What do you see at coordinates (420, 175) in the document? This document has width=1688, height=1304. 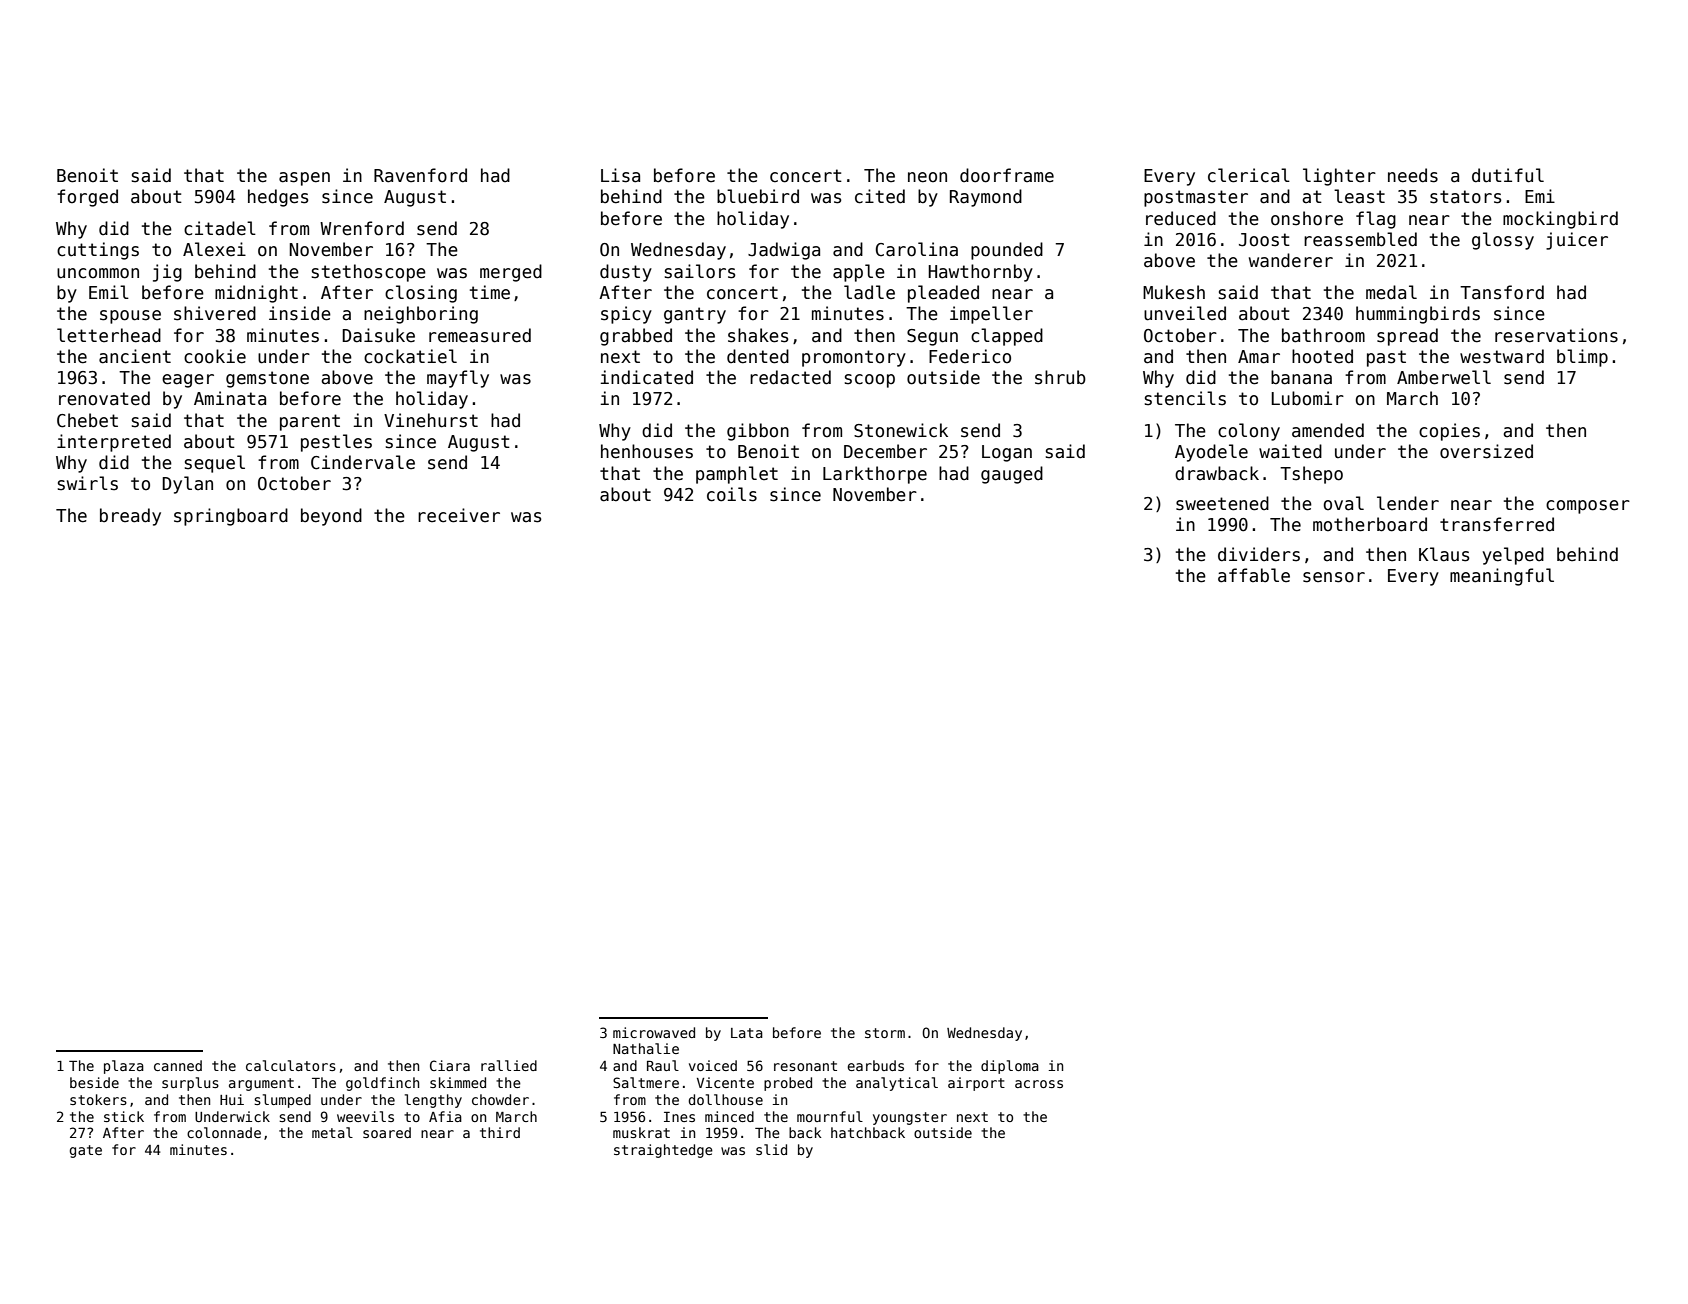 I see `Ravenford` at bounding box center [420, 175].
